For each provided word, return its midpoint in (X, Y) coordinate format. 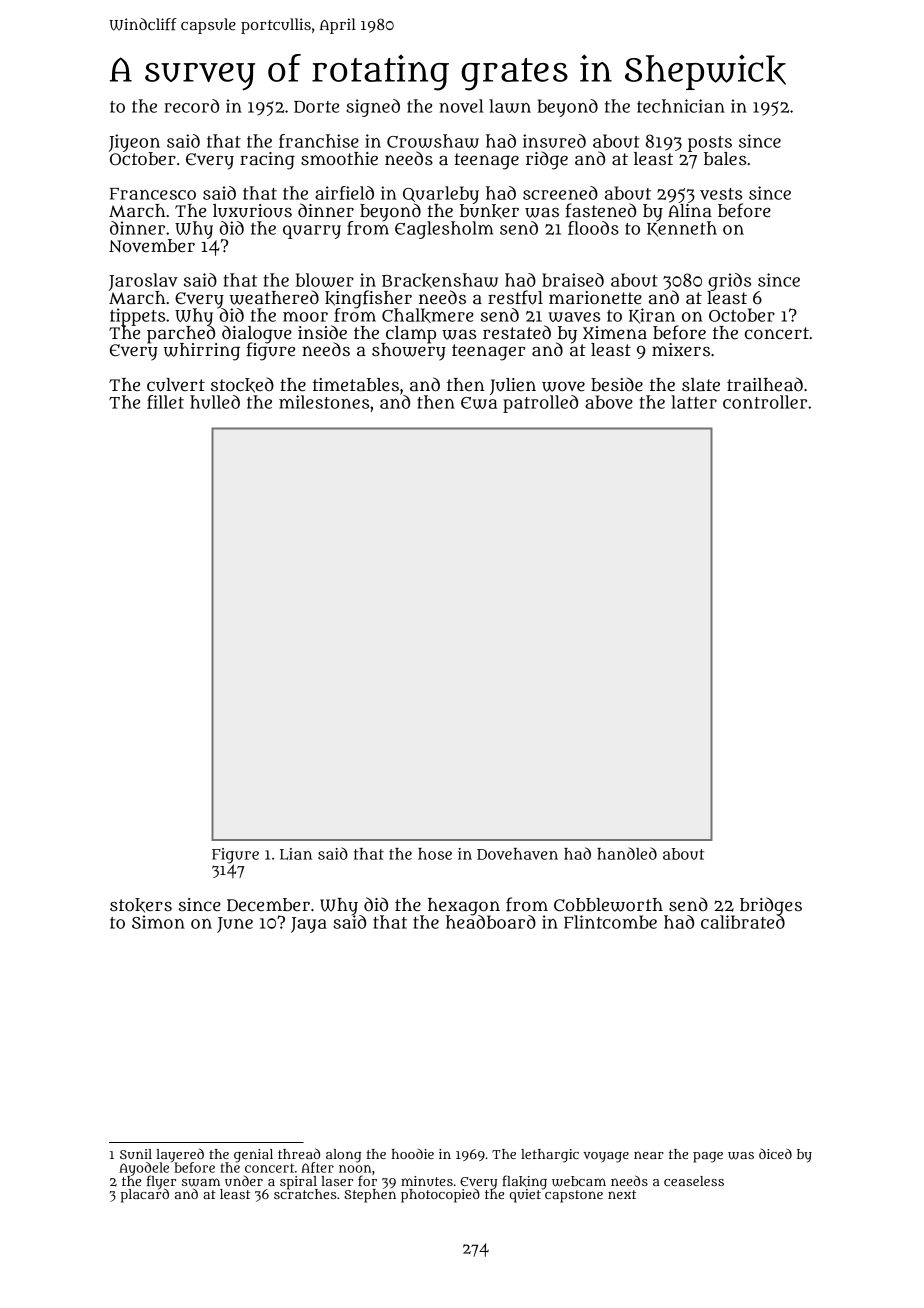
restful (515, 297)
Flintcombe (610, 922)
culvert (176, 385)
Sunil (136, 1154)
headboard (491, 922)
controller (765, 402)
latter (694, 402)
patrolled (540, 404)
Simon (158, 922)
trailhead (765, 384)
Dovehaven (517, 854)
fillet (165, 402)
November (152, 245)
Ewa (479, 403)
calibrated (743, 922)
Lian (296, 854)
